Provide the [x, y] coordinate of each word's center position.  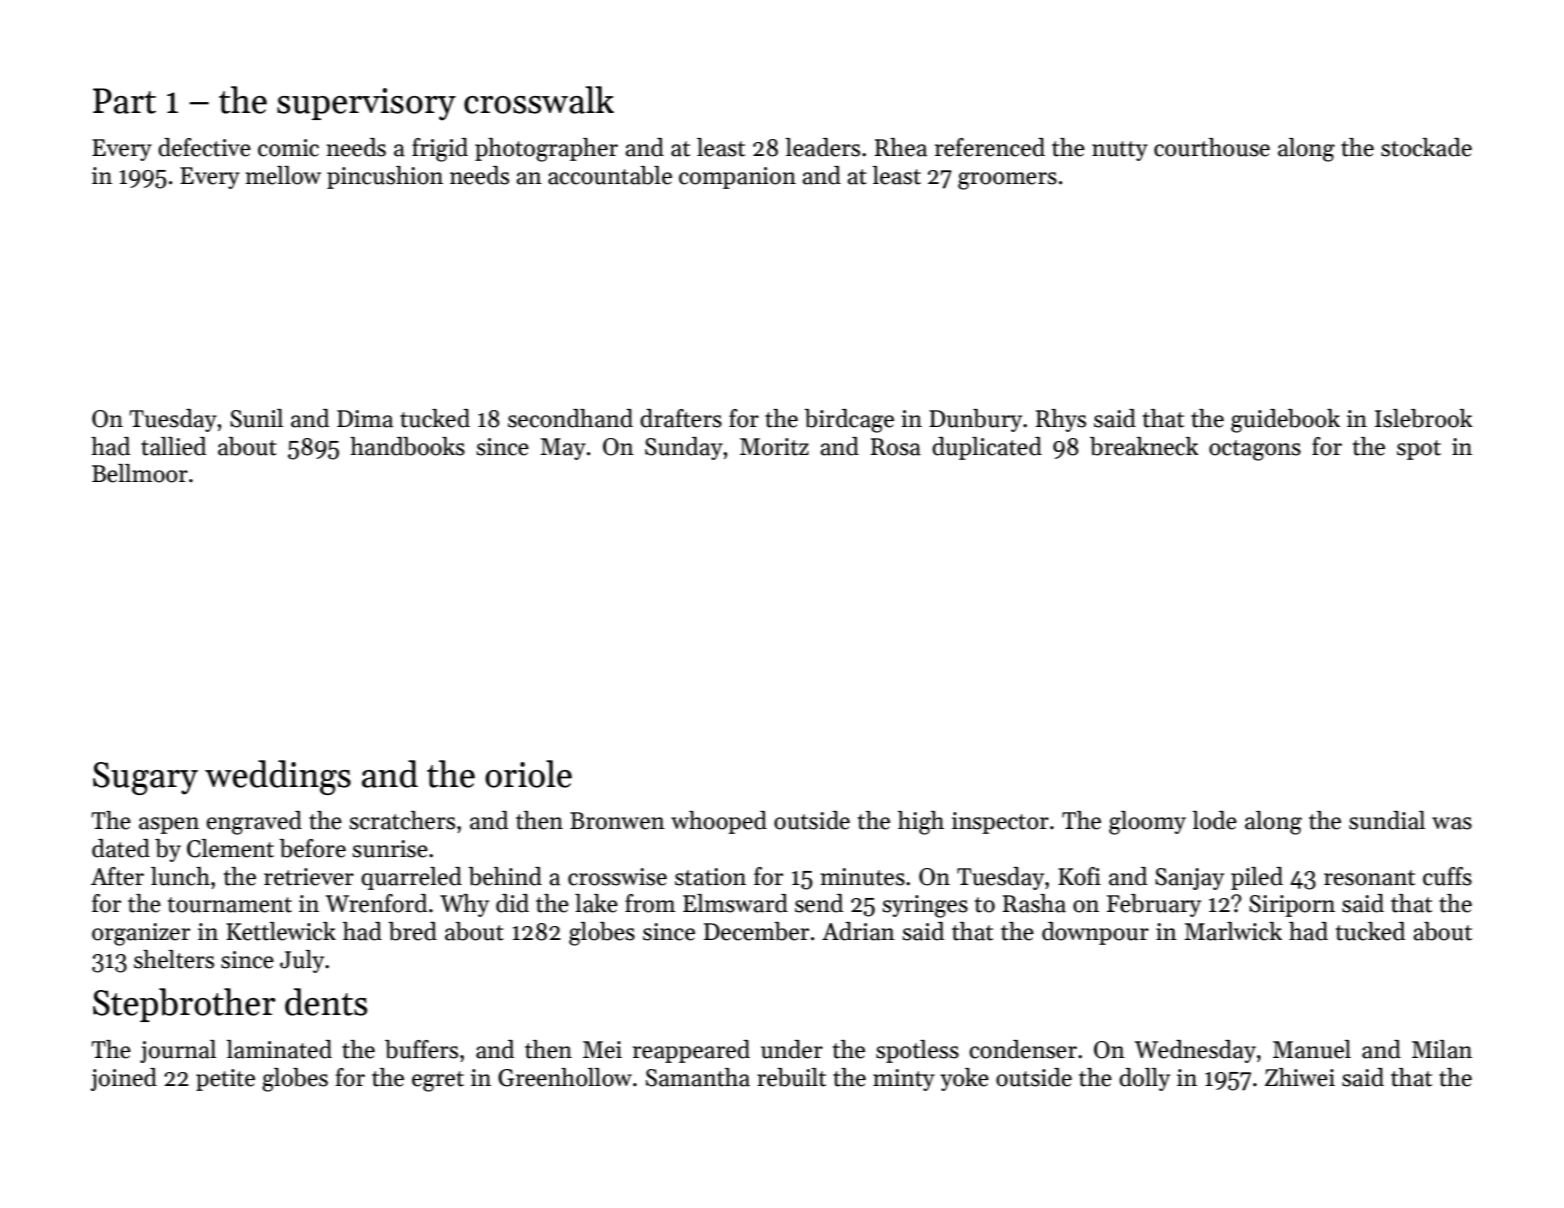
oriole [528, 774]
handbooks [407, 446]
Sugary [145, 778]
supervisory [366, 104]
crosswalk [539, 100]
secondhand [570, 418]
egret [438, 1081]
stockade [1426, 147]
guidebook [1285, 421]
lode [1214, 820]
